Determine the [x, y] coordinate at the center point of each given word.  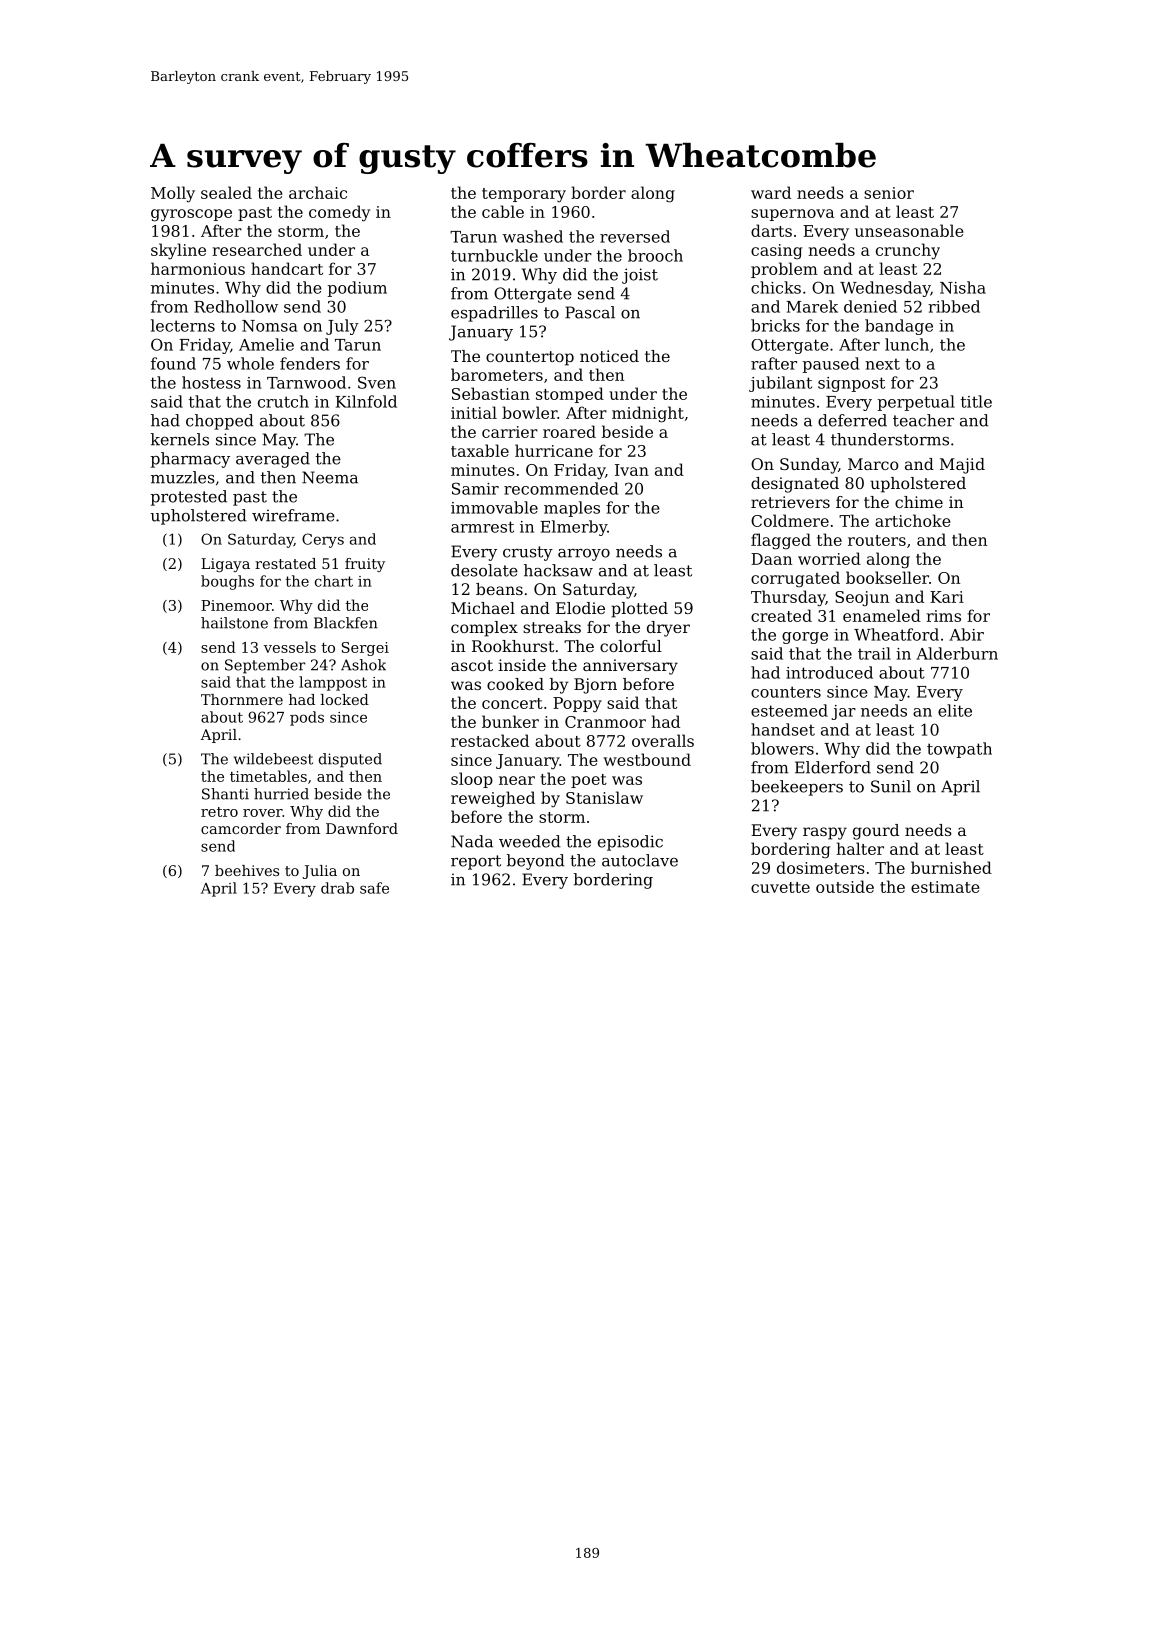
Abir [966, 634]
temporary [524, 195]
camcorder [241, 828]
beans [499, 589]
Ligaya [225, 565]
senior [889, 193]
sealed [226, 192]
